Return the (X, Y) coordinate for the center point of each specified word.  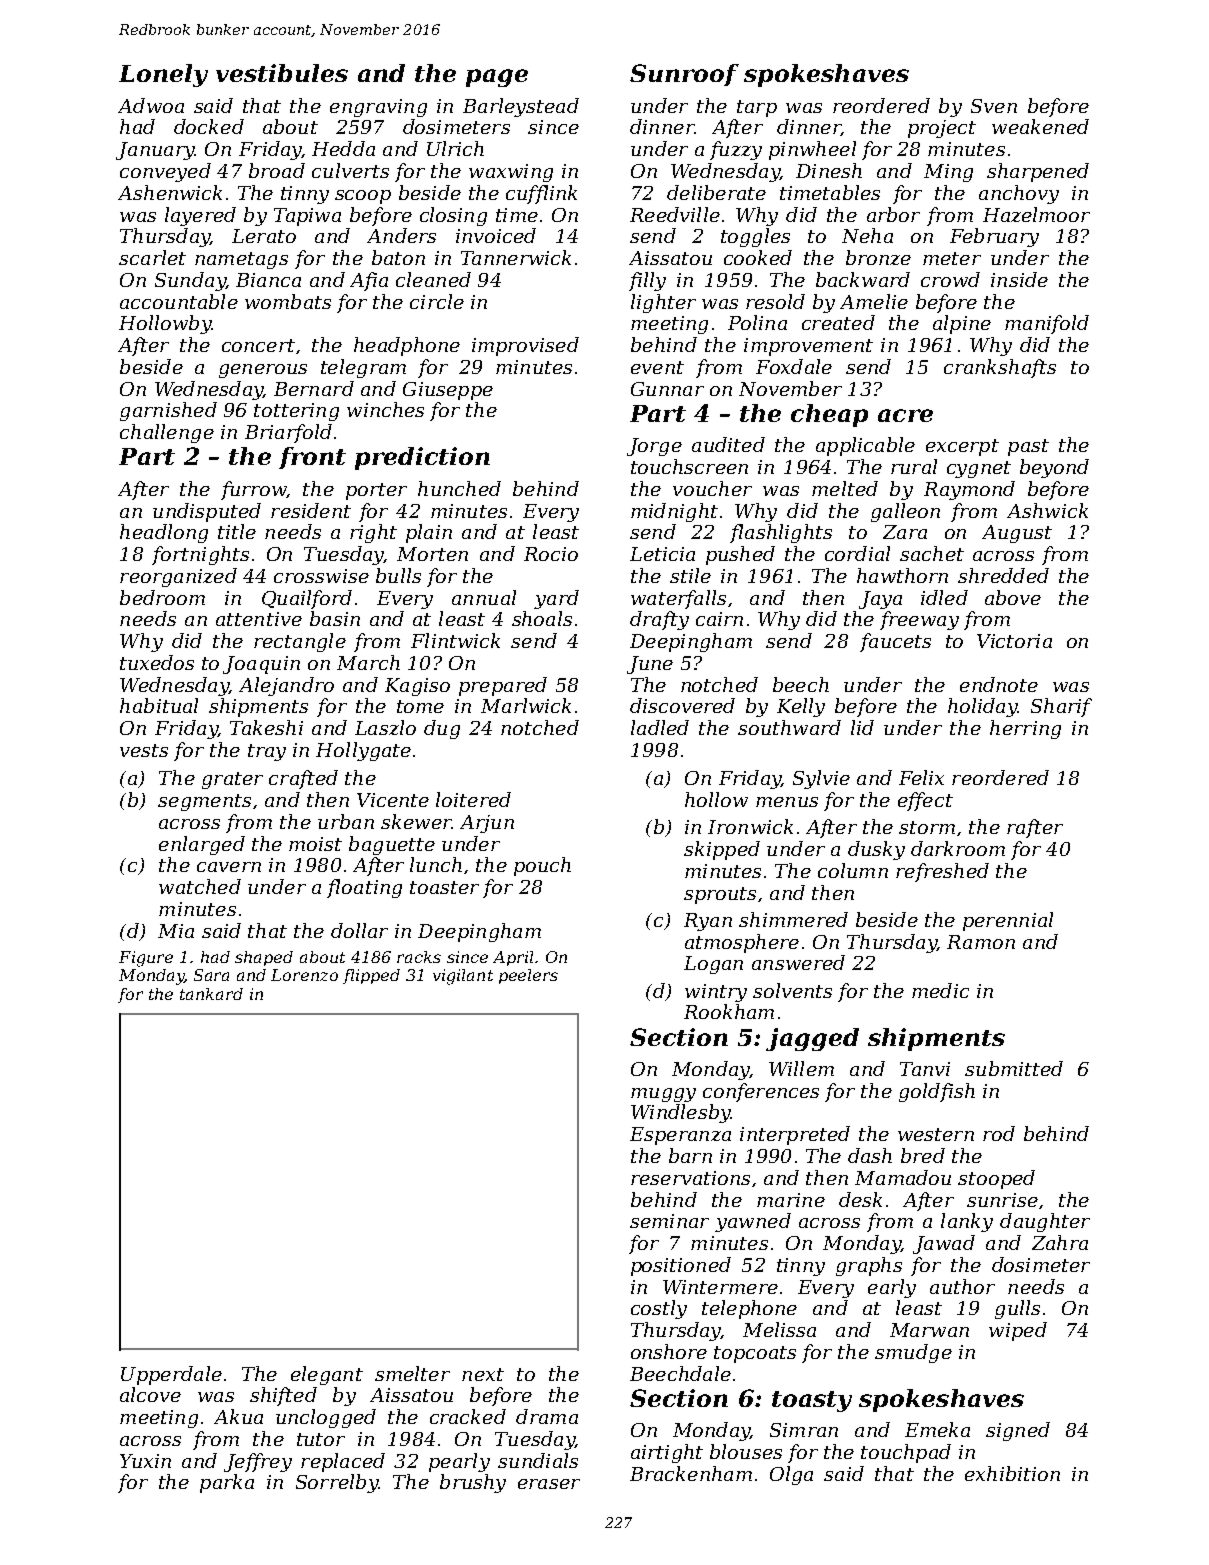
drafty (659, 620)
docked (209, 126)
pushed (740, 555)
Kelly (801, 707)
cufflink (541, 194)
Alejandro (286, 686)
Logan (713, 965)
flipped (371, 976)
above (1013, 597)
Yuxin (145, 1461)
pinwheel (812, 150)
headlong (164, 533)
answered (798, 962)
